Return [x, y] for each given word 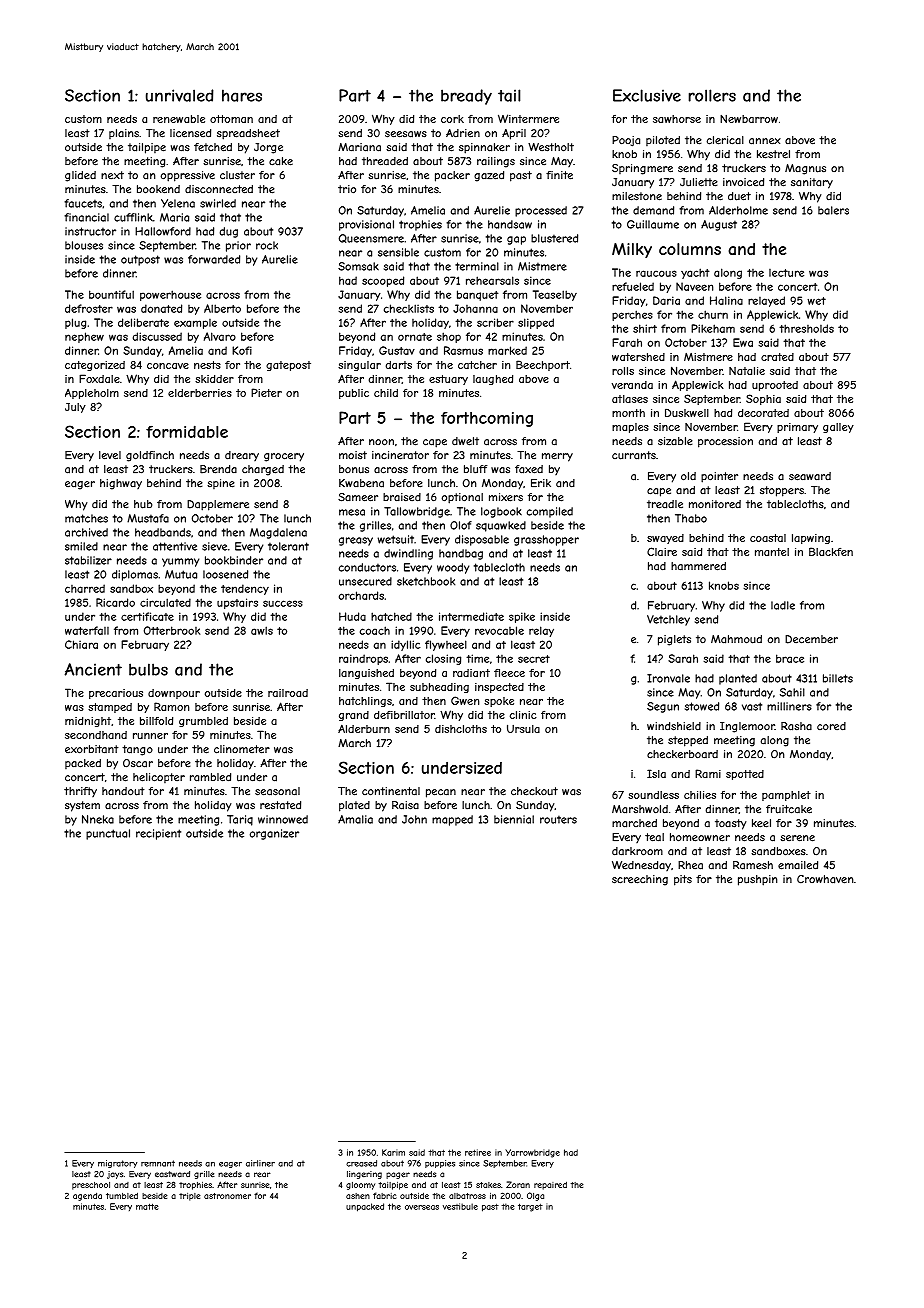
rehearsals [492, 280]
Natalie [747, 371]
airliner [260, 1163]
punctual [108, 834]
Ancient [93, 669]
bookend [158, 189]
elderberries [200, 393]
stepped [688, 741]
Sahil [792, 692]
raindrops [363, 659]
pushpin [757, 880]
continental [391, 791]
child [386, 393]
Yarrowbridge [532, 1153]
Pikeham [713, 328]
